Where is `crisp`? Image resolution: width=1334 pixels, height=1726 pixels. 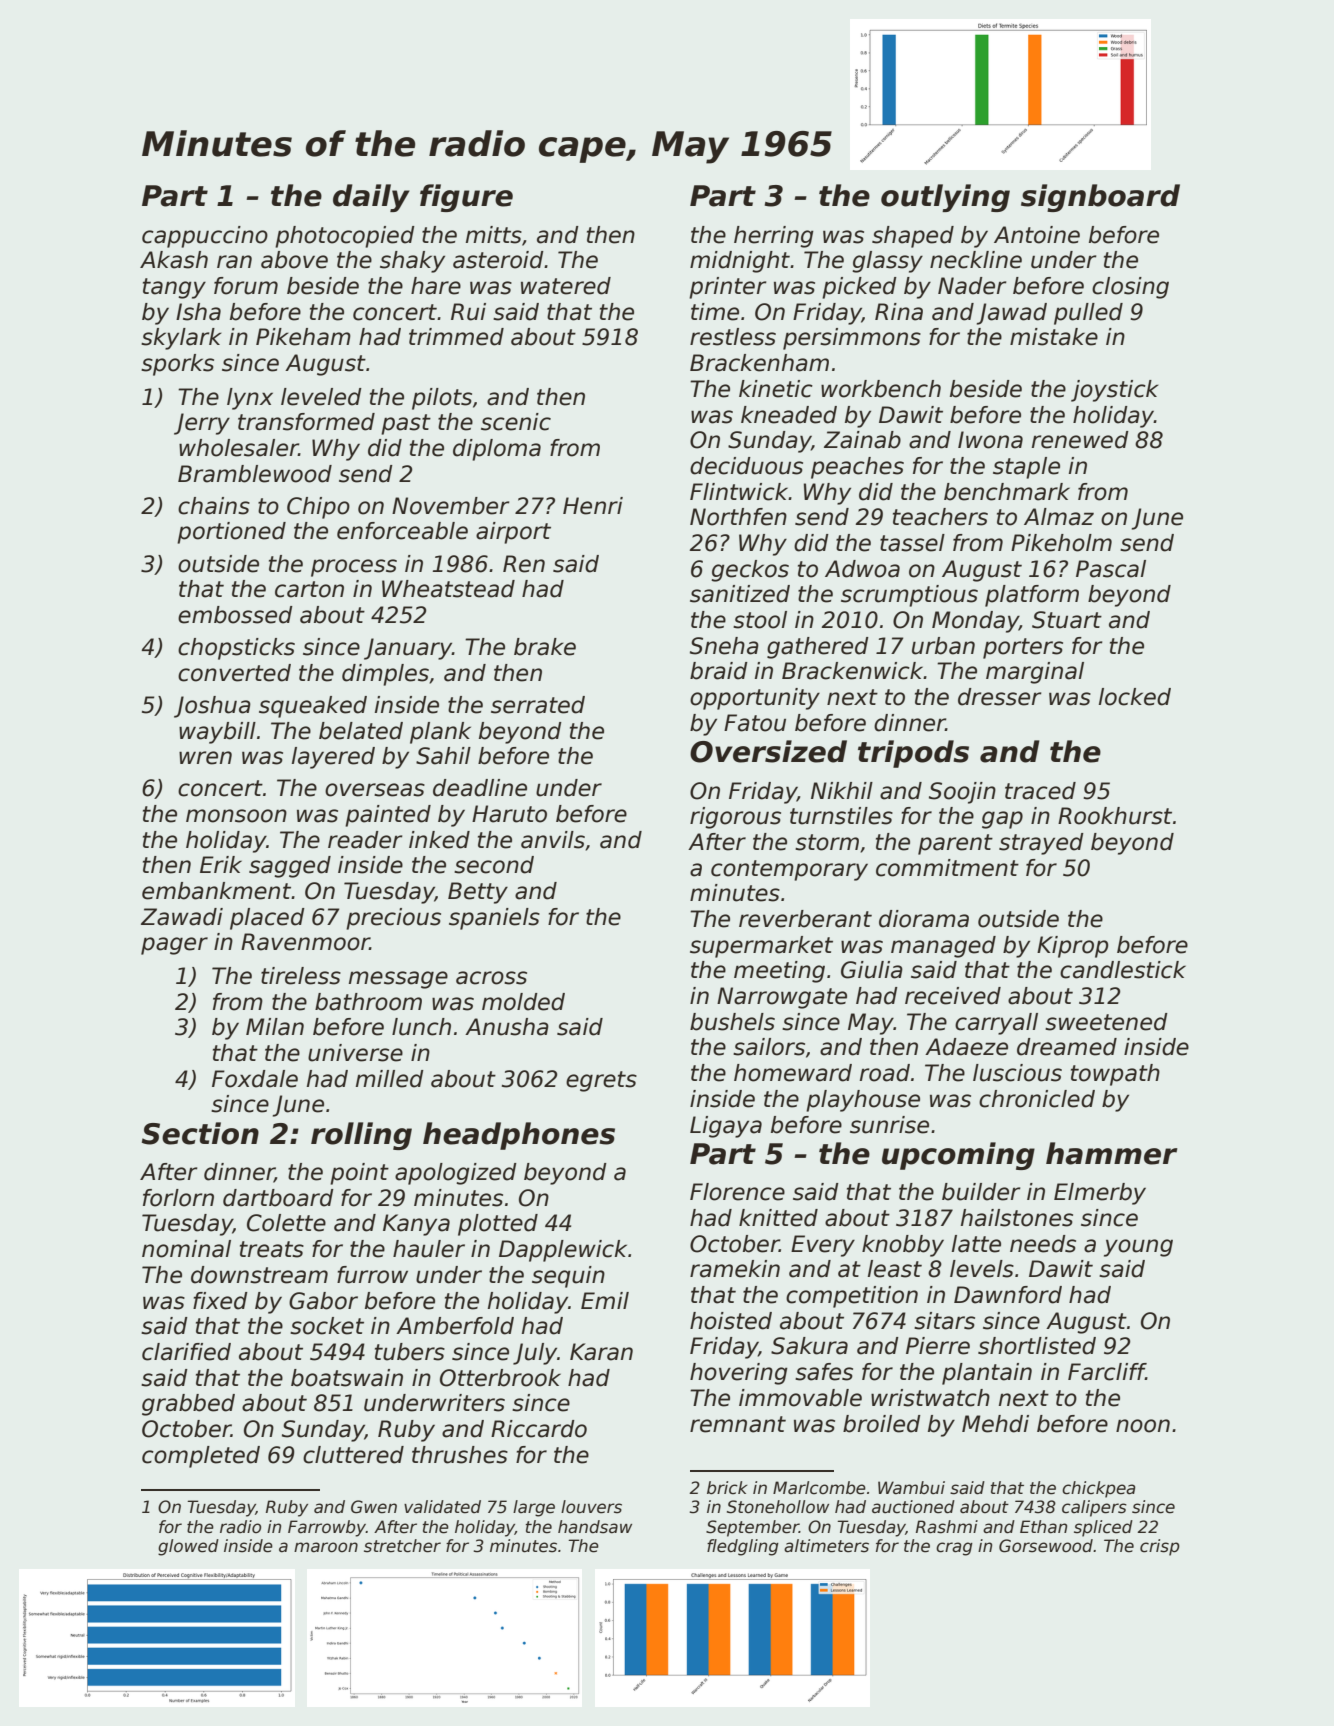
crisp is located at coordinates (1160, 1547).
